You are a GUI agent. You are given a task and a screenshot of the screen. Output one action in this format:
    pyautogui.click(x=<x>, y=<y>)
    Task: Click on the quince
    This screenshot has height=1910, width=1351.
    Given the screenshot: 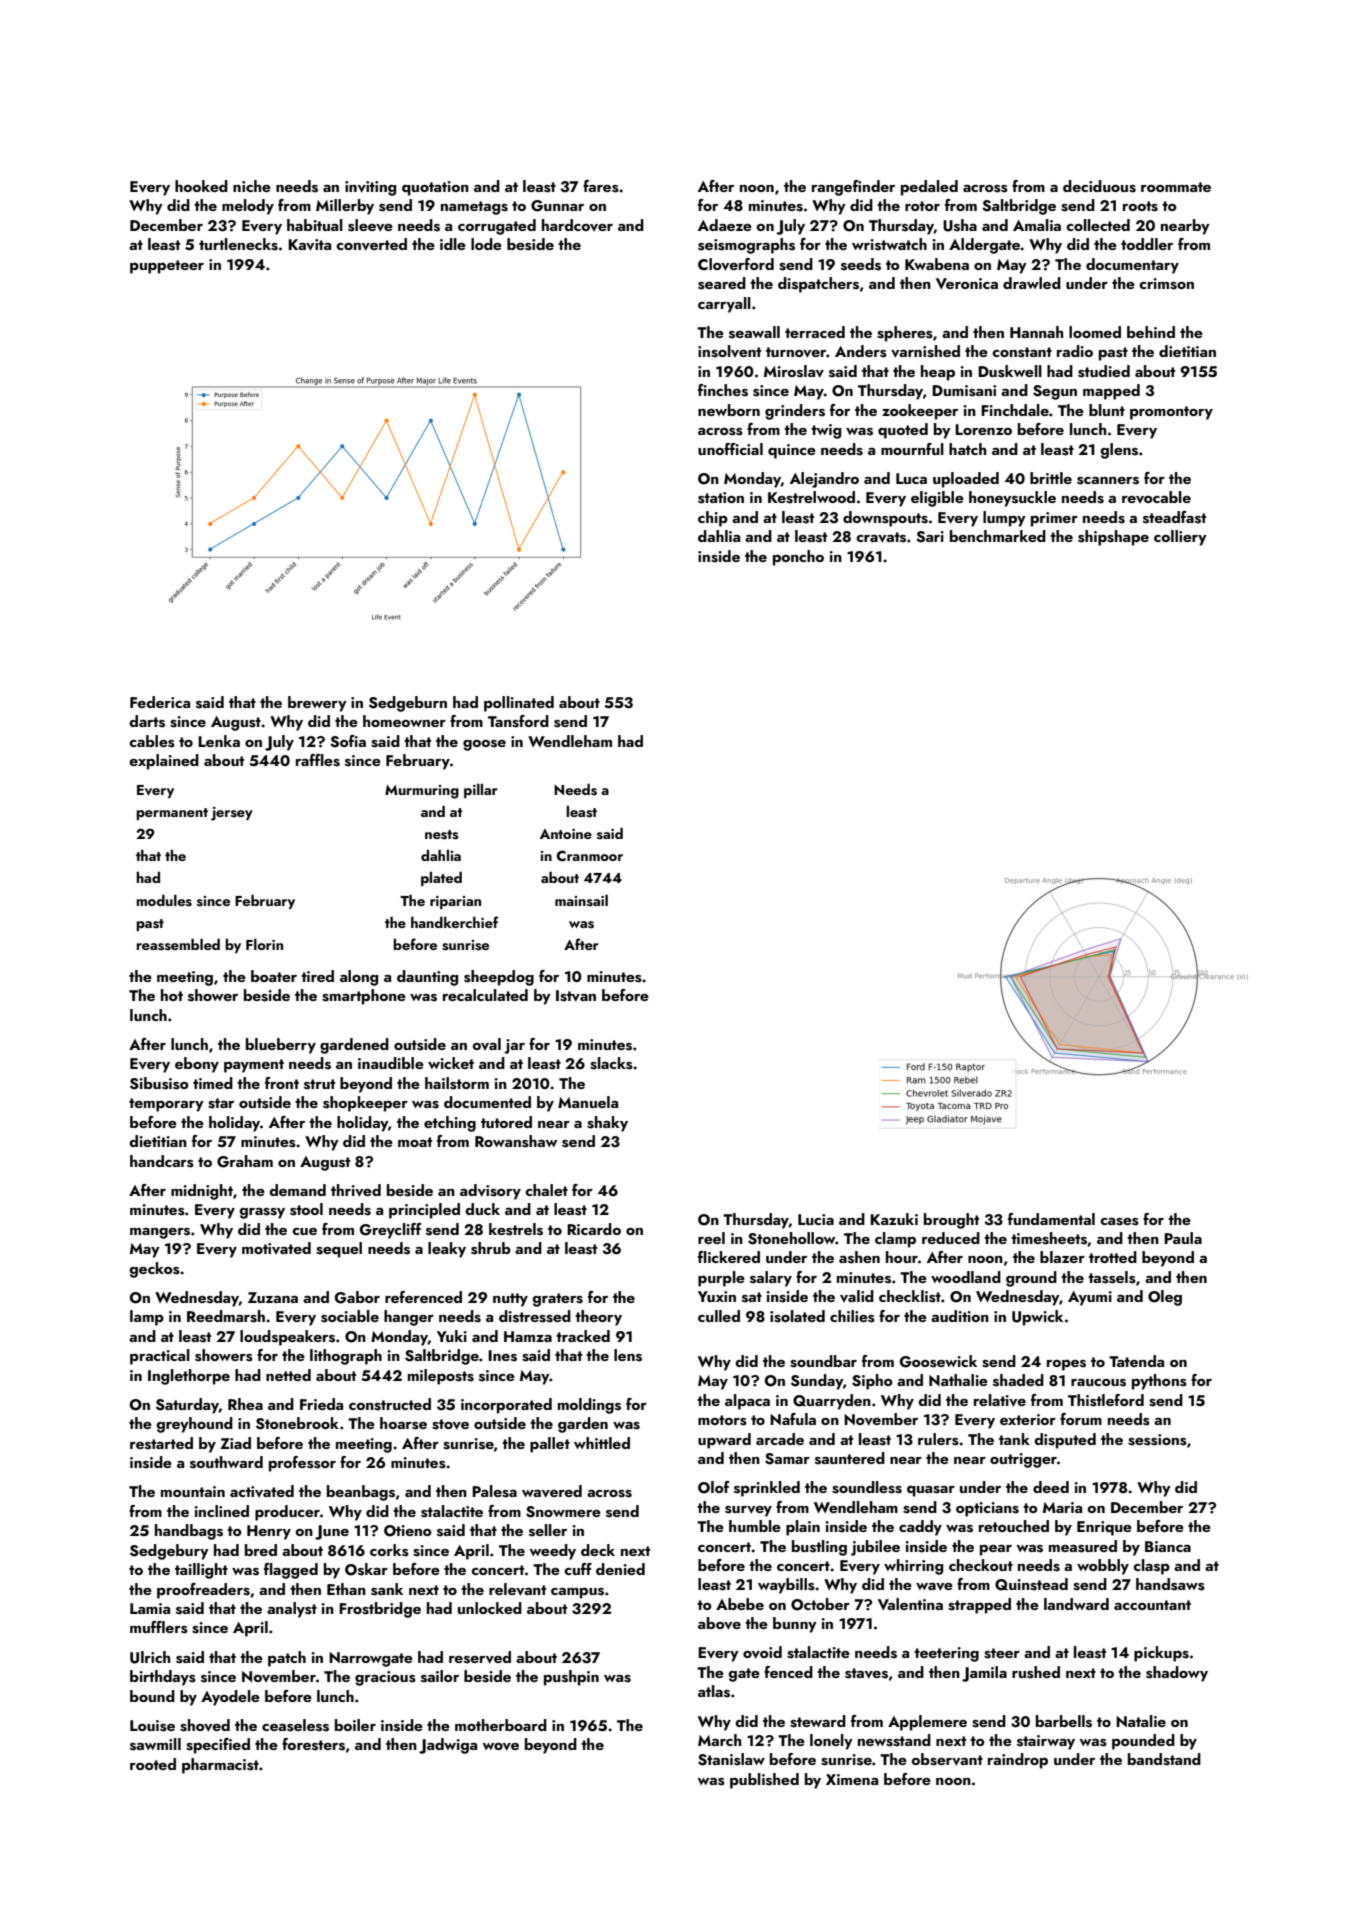 What is the action you would take?
    pyautogui.click(x=792, y=451)
